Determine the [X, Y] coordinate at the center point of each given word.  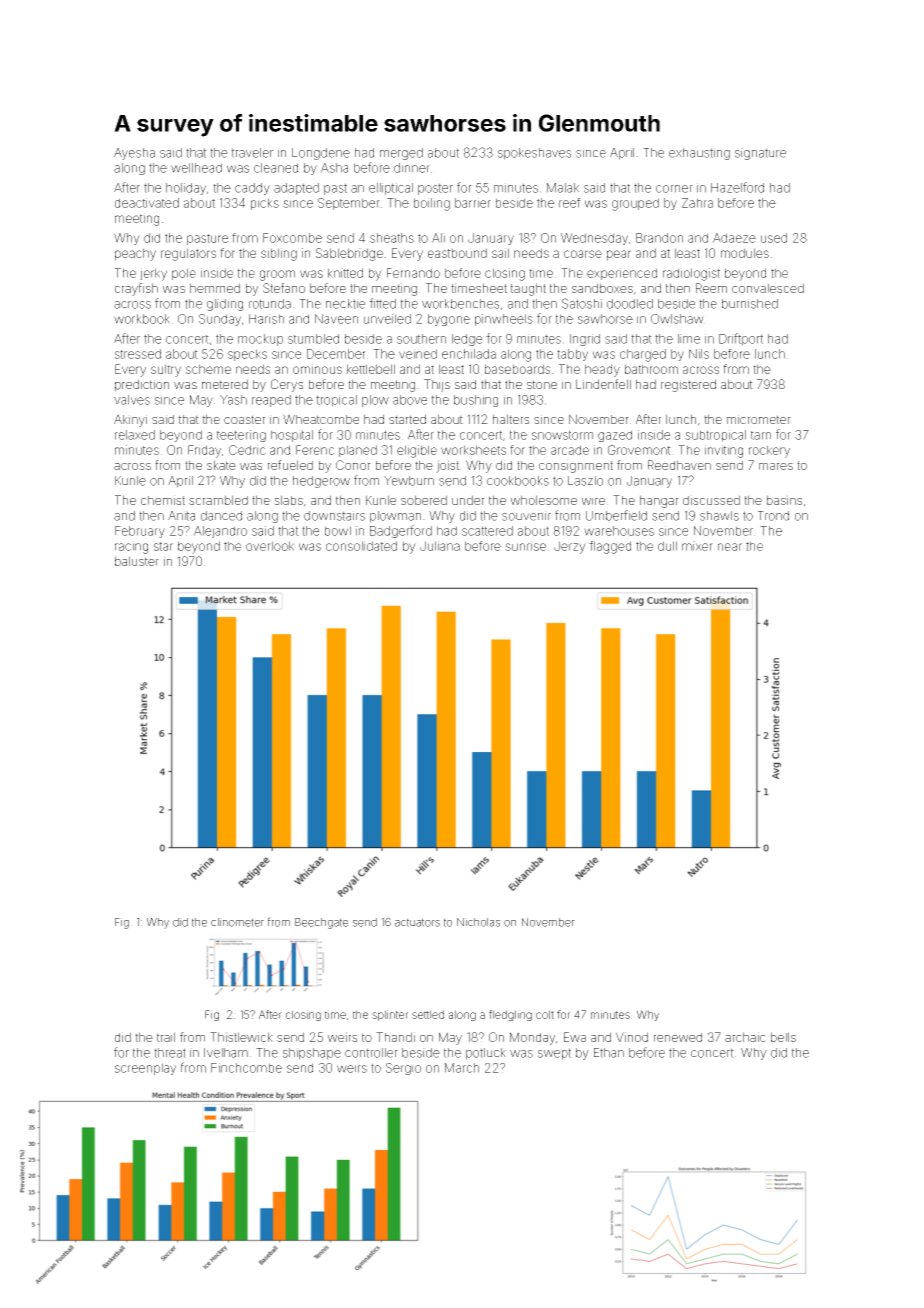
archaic [745, 1037]
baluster [137, 561]
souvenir [526, 516]
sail [500, 253]
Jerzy [570, 547]
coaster [244, 419]
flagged [610, 547]
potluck [486, 1054]
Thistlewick [241, 1037]
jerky [153, 274]
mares [776, 466]
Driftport [741, 339]
